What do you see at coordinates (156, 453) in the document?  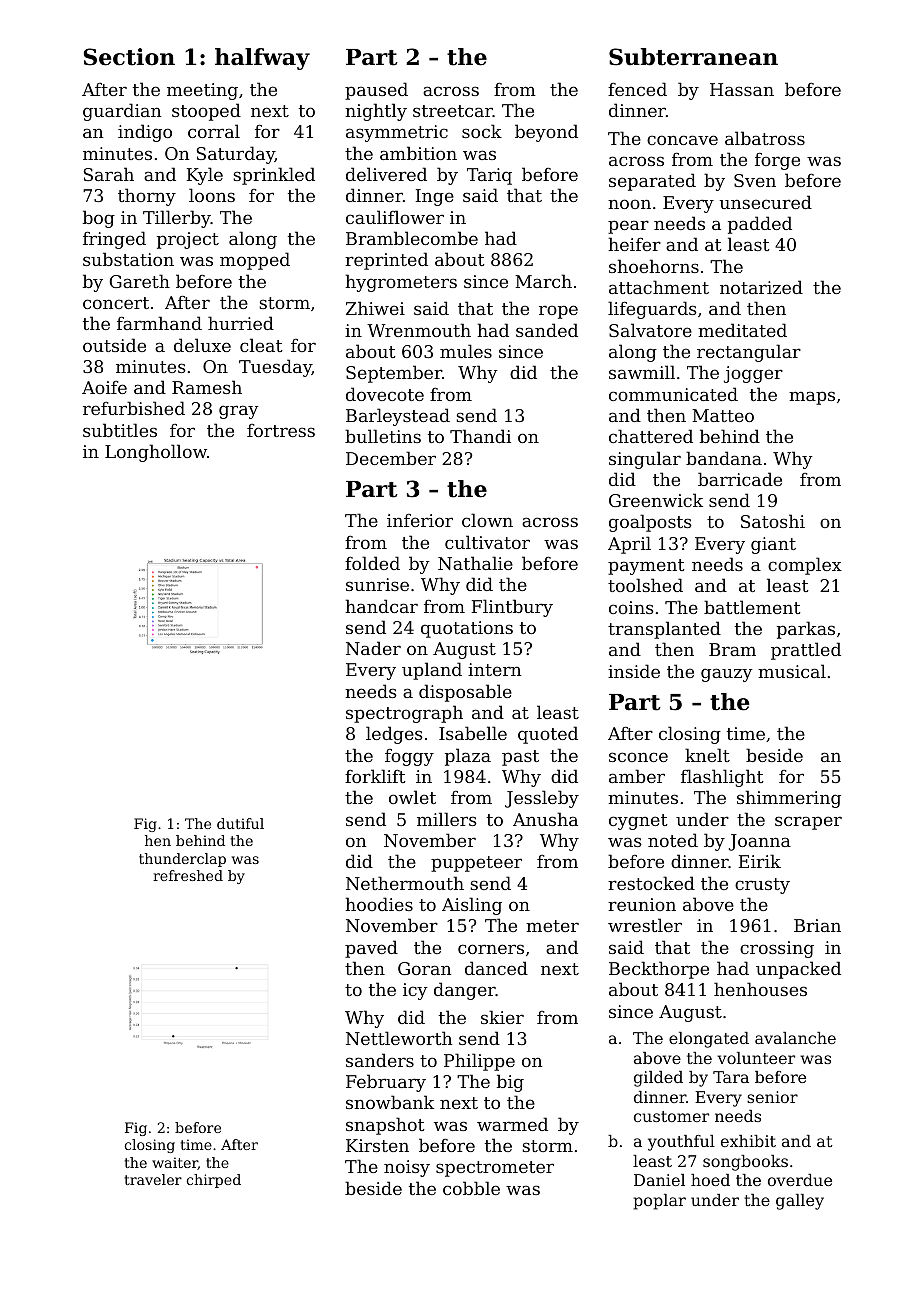 I see `Longhollow` at bounding box center [156, 453].
